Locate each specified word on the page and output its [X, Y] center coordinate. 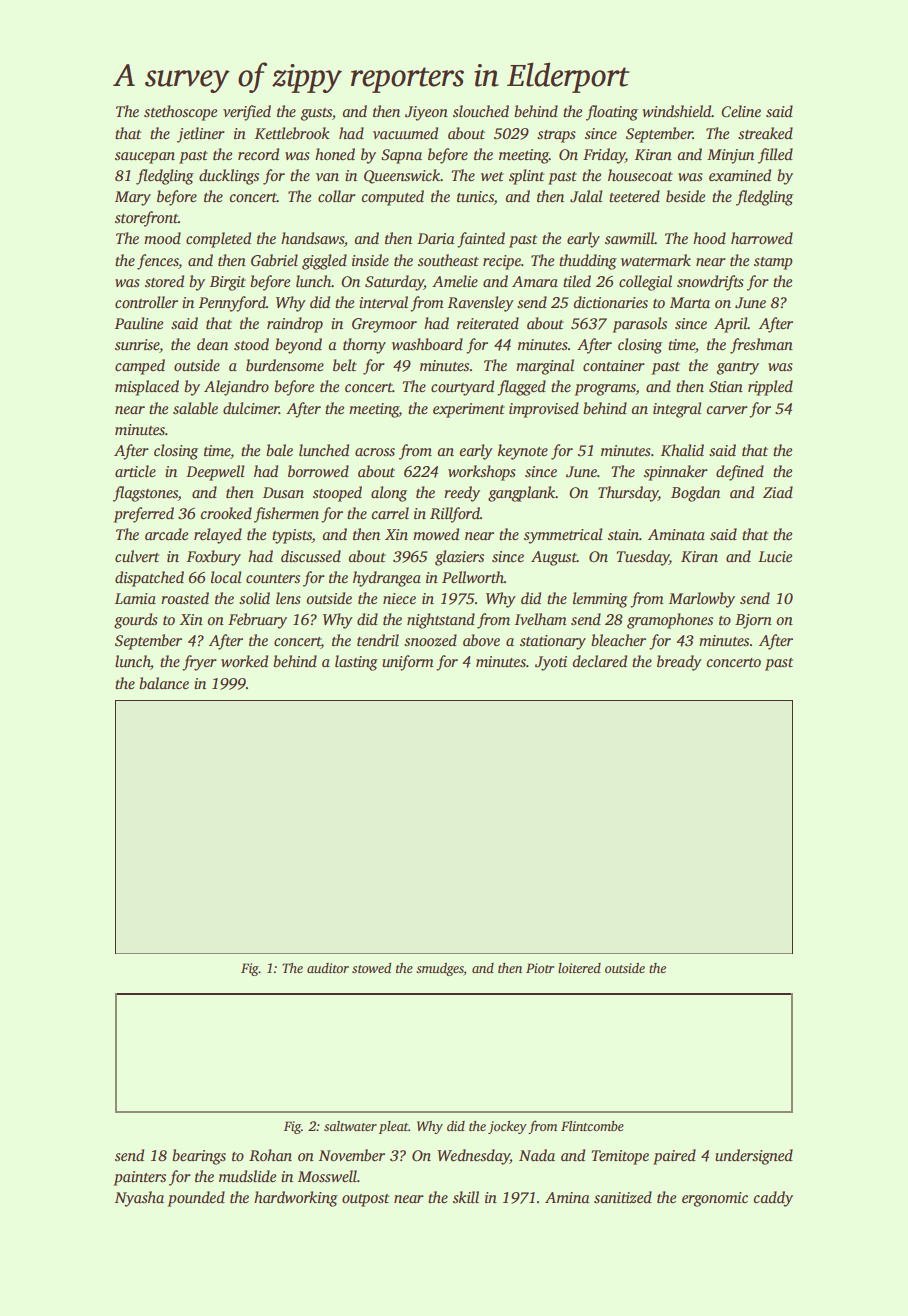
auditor [328, 968]
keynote [523, 452]
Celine [741, 111]
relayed [218, 536]
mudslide [247, 1176]
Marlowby [702, 600]
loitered [579, 968]
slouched [481, 111]
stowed [371, 968]
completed [218, 240]
